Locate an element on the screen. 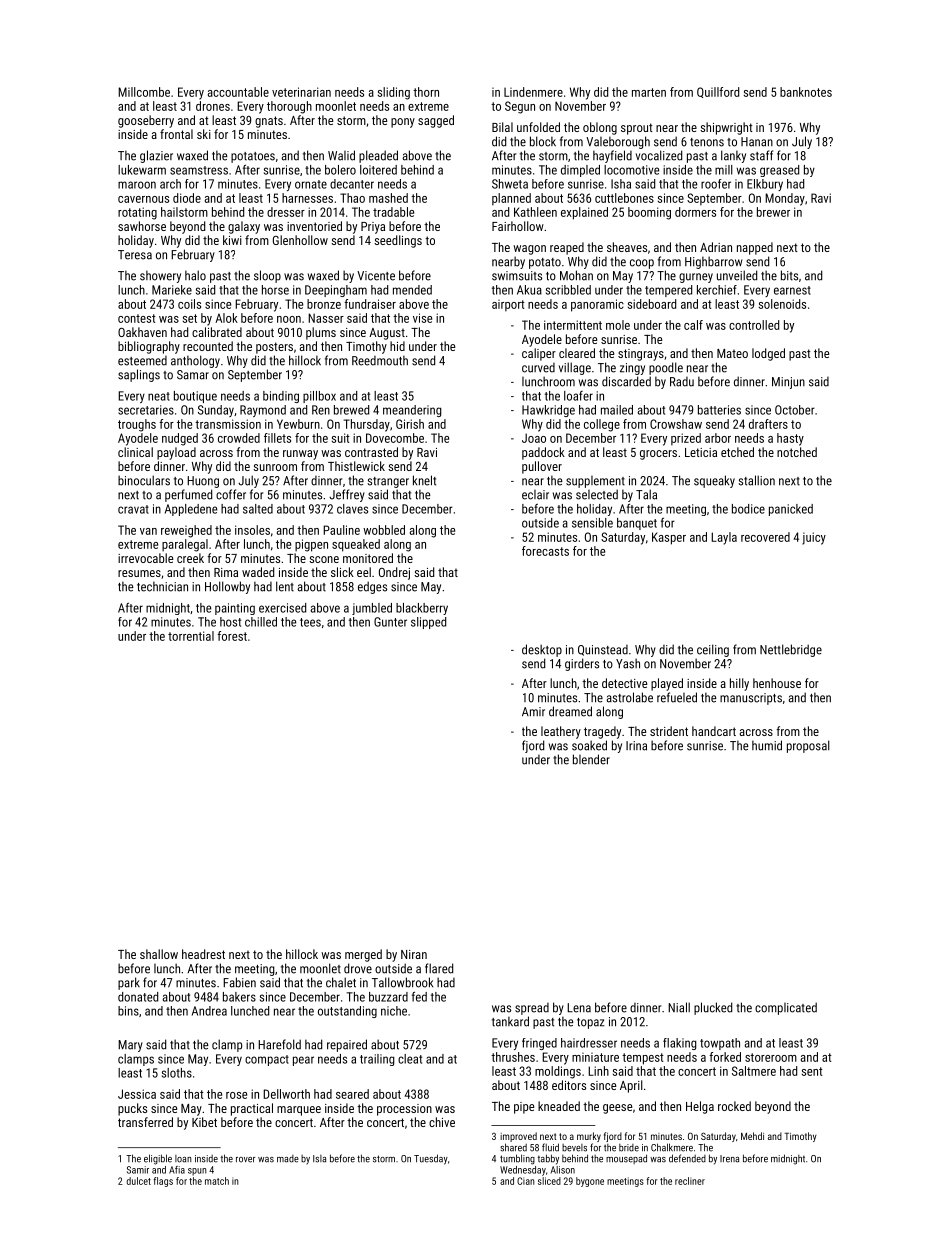  shallow is located at coordinates (159, 954).
